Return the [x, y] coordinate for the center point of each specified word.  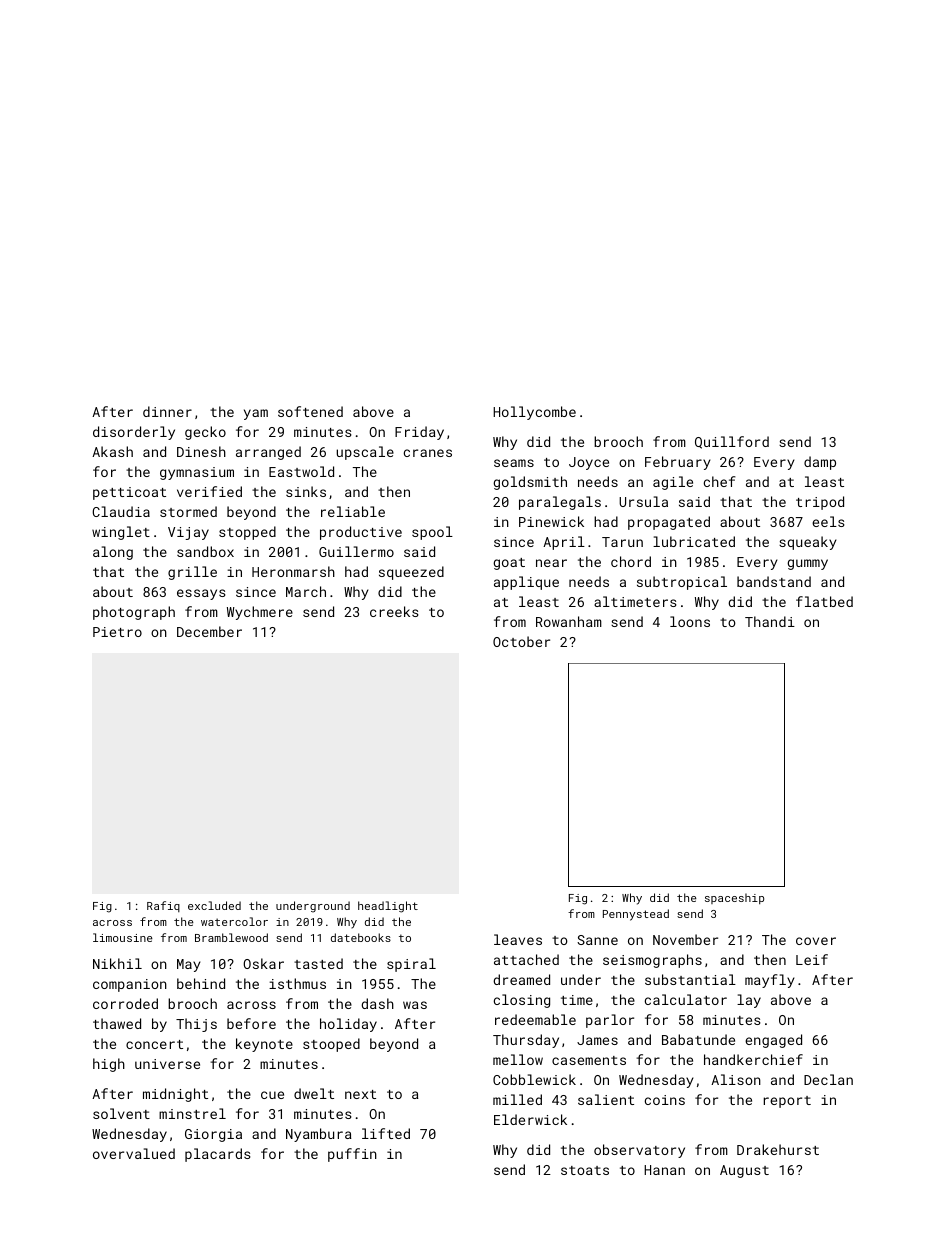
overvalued [134, 1153]
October [521, 641]
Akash [112, 451]
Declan [828, 1079]
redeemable [535, 1019]
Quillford [732, 442]
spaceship [734, 898]
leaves [518, 939]
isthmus [297, 983]
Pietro [117, 632]
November [685, 939]
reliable [353, 511]
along [113, 553]
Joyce [589, 463]
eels [828, 521]
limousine [123, 937]
